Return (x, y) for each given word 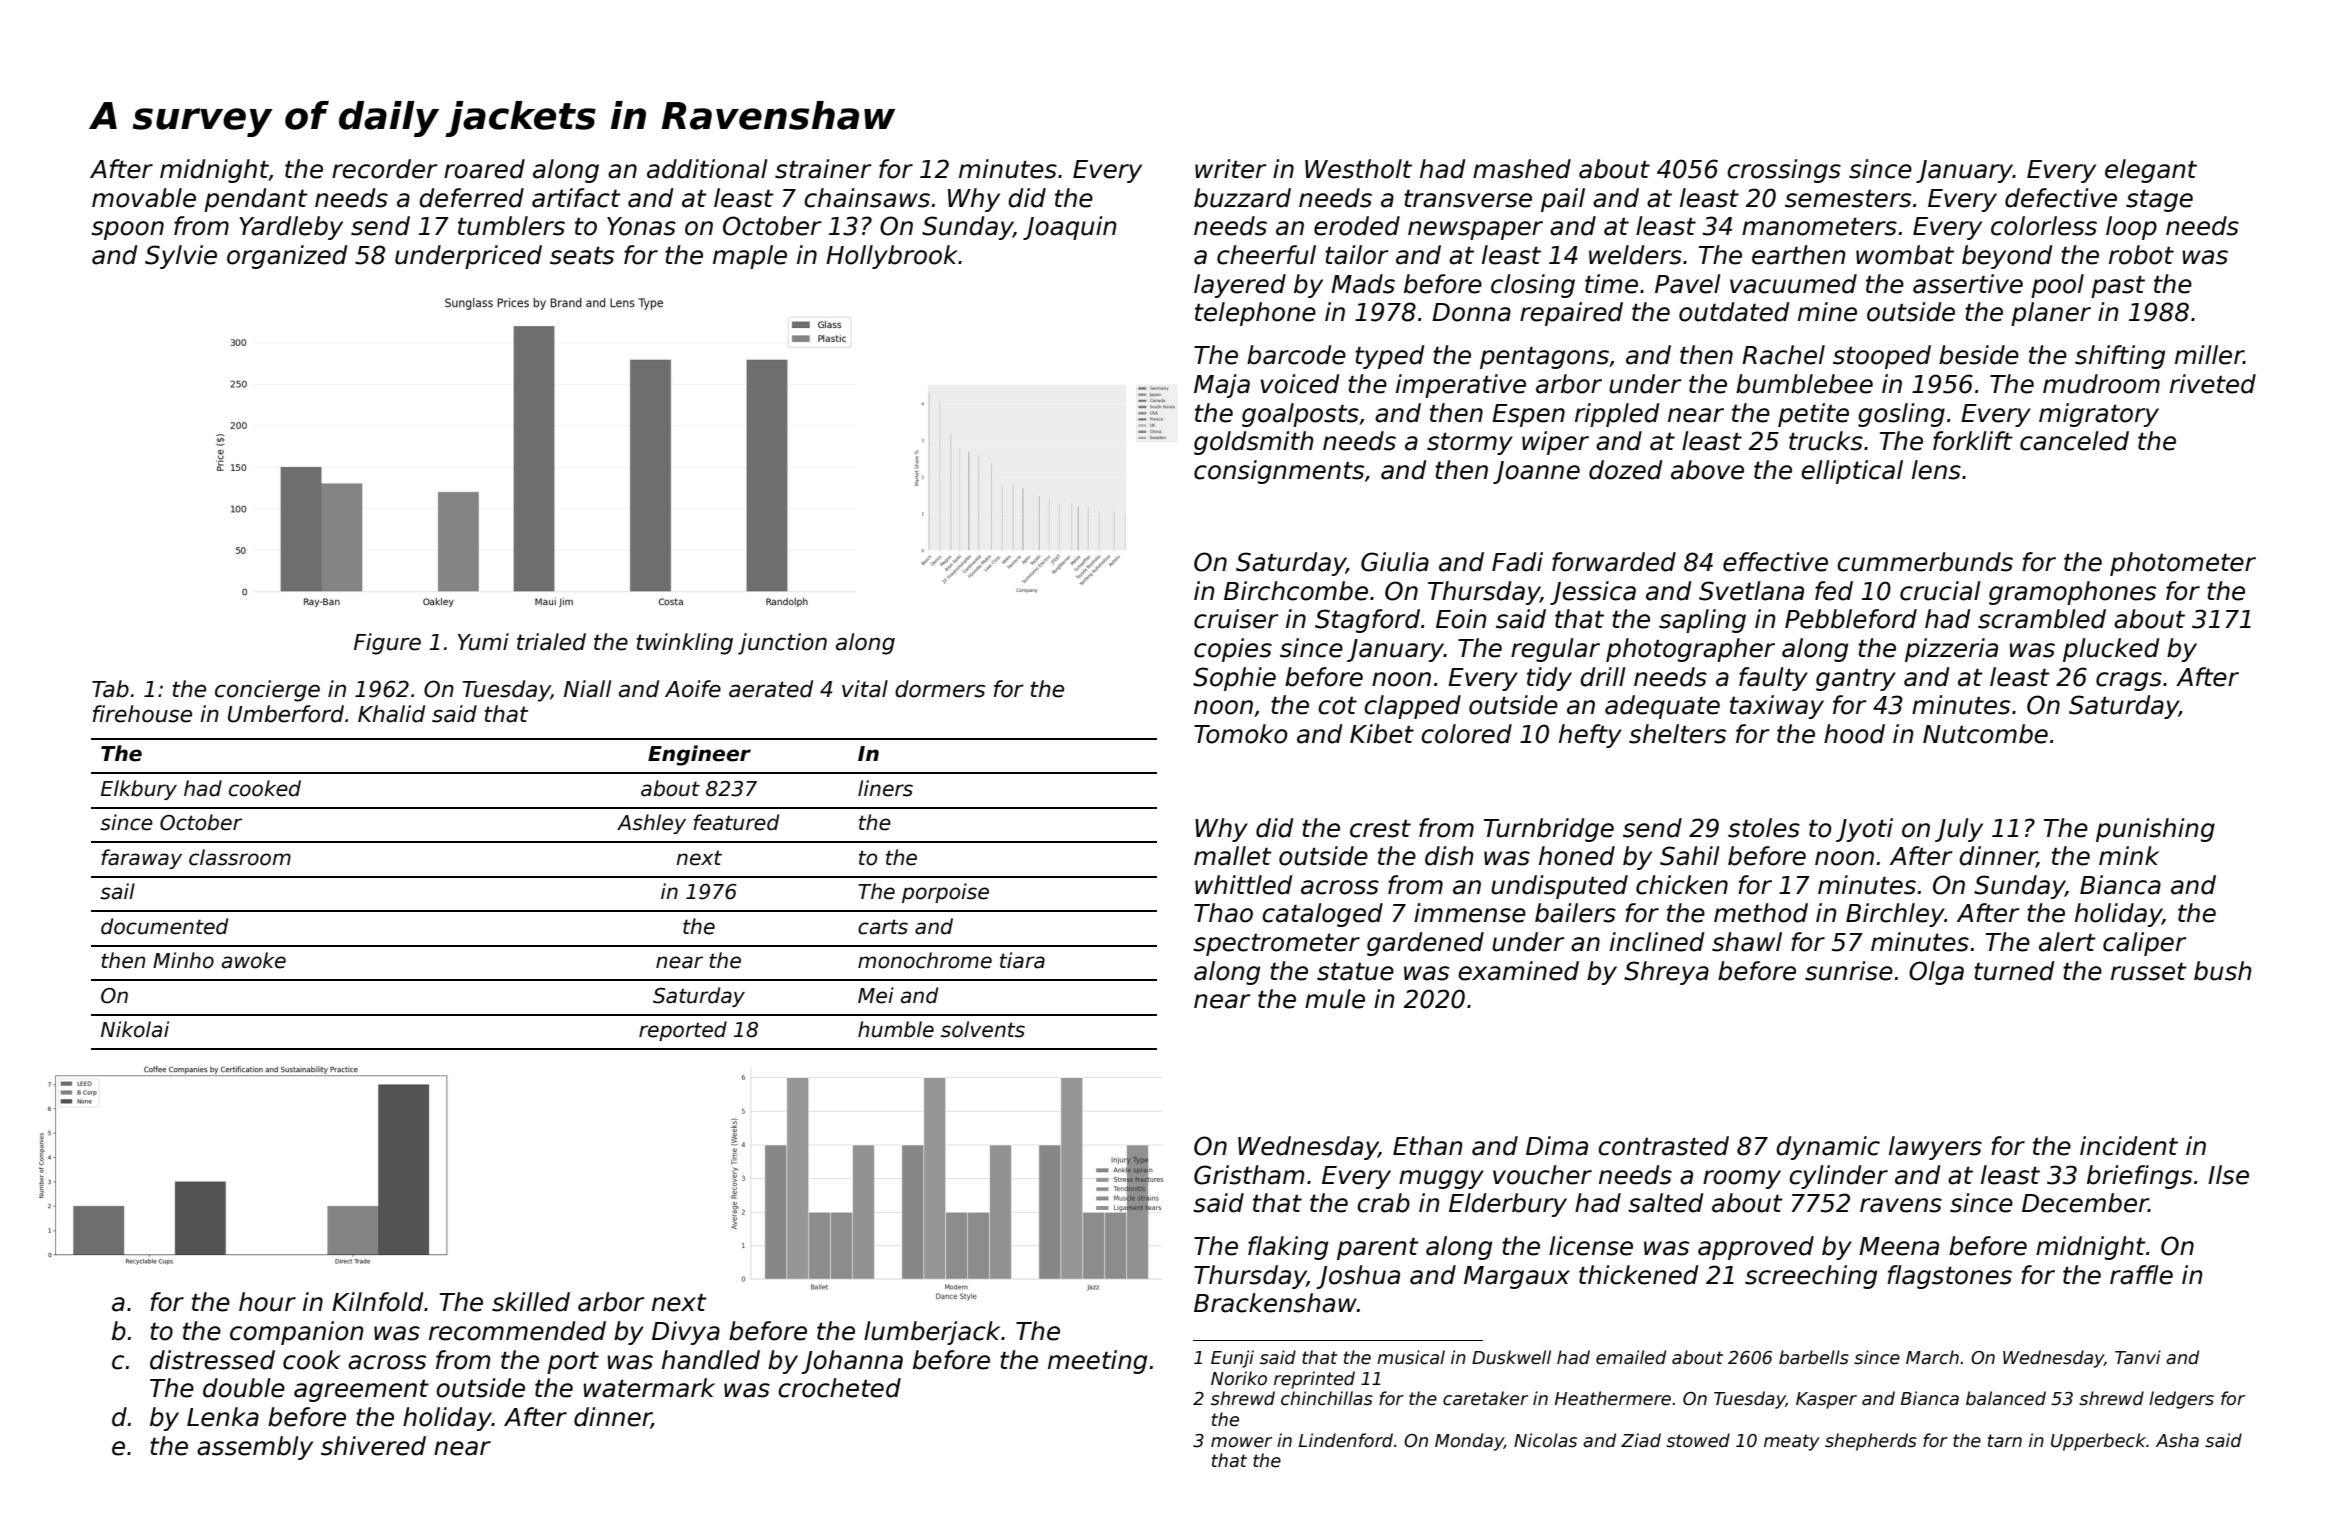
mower (1241, 1442)
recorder (384, 169)
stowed (1698, 1440)
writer (1230, 169)
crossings (1784, 171)
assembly (255, 1448)
